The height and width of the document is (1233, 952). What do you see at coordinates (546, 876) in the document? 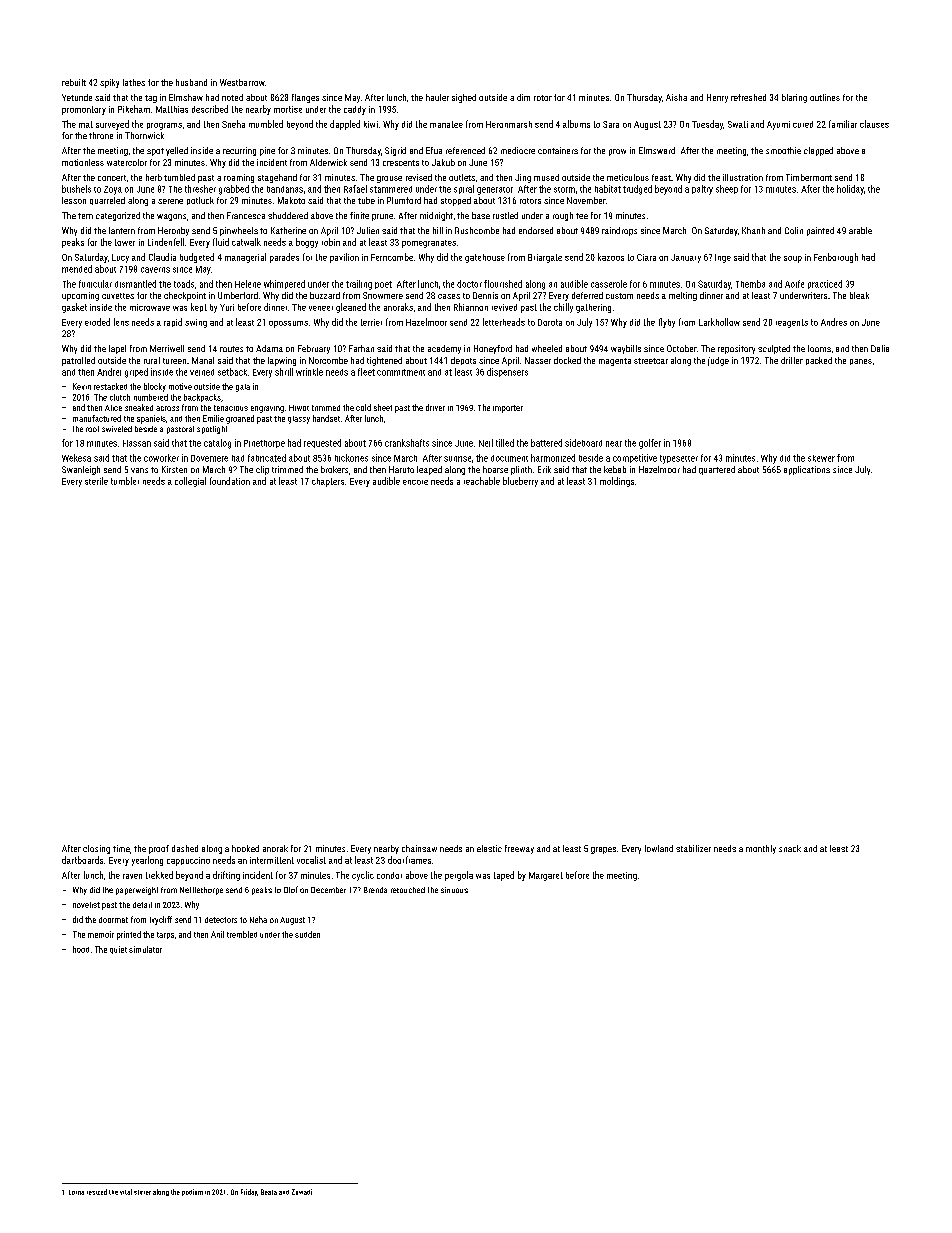
I see `Margaret` at bounding box center [546, 876].
